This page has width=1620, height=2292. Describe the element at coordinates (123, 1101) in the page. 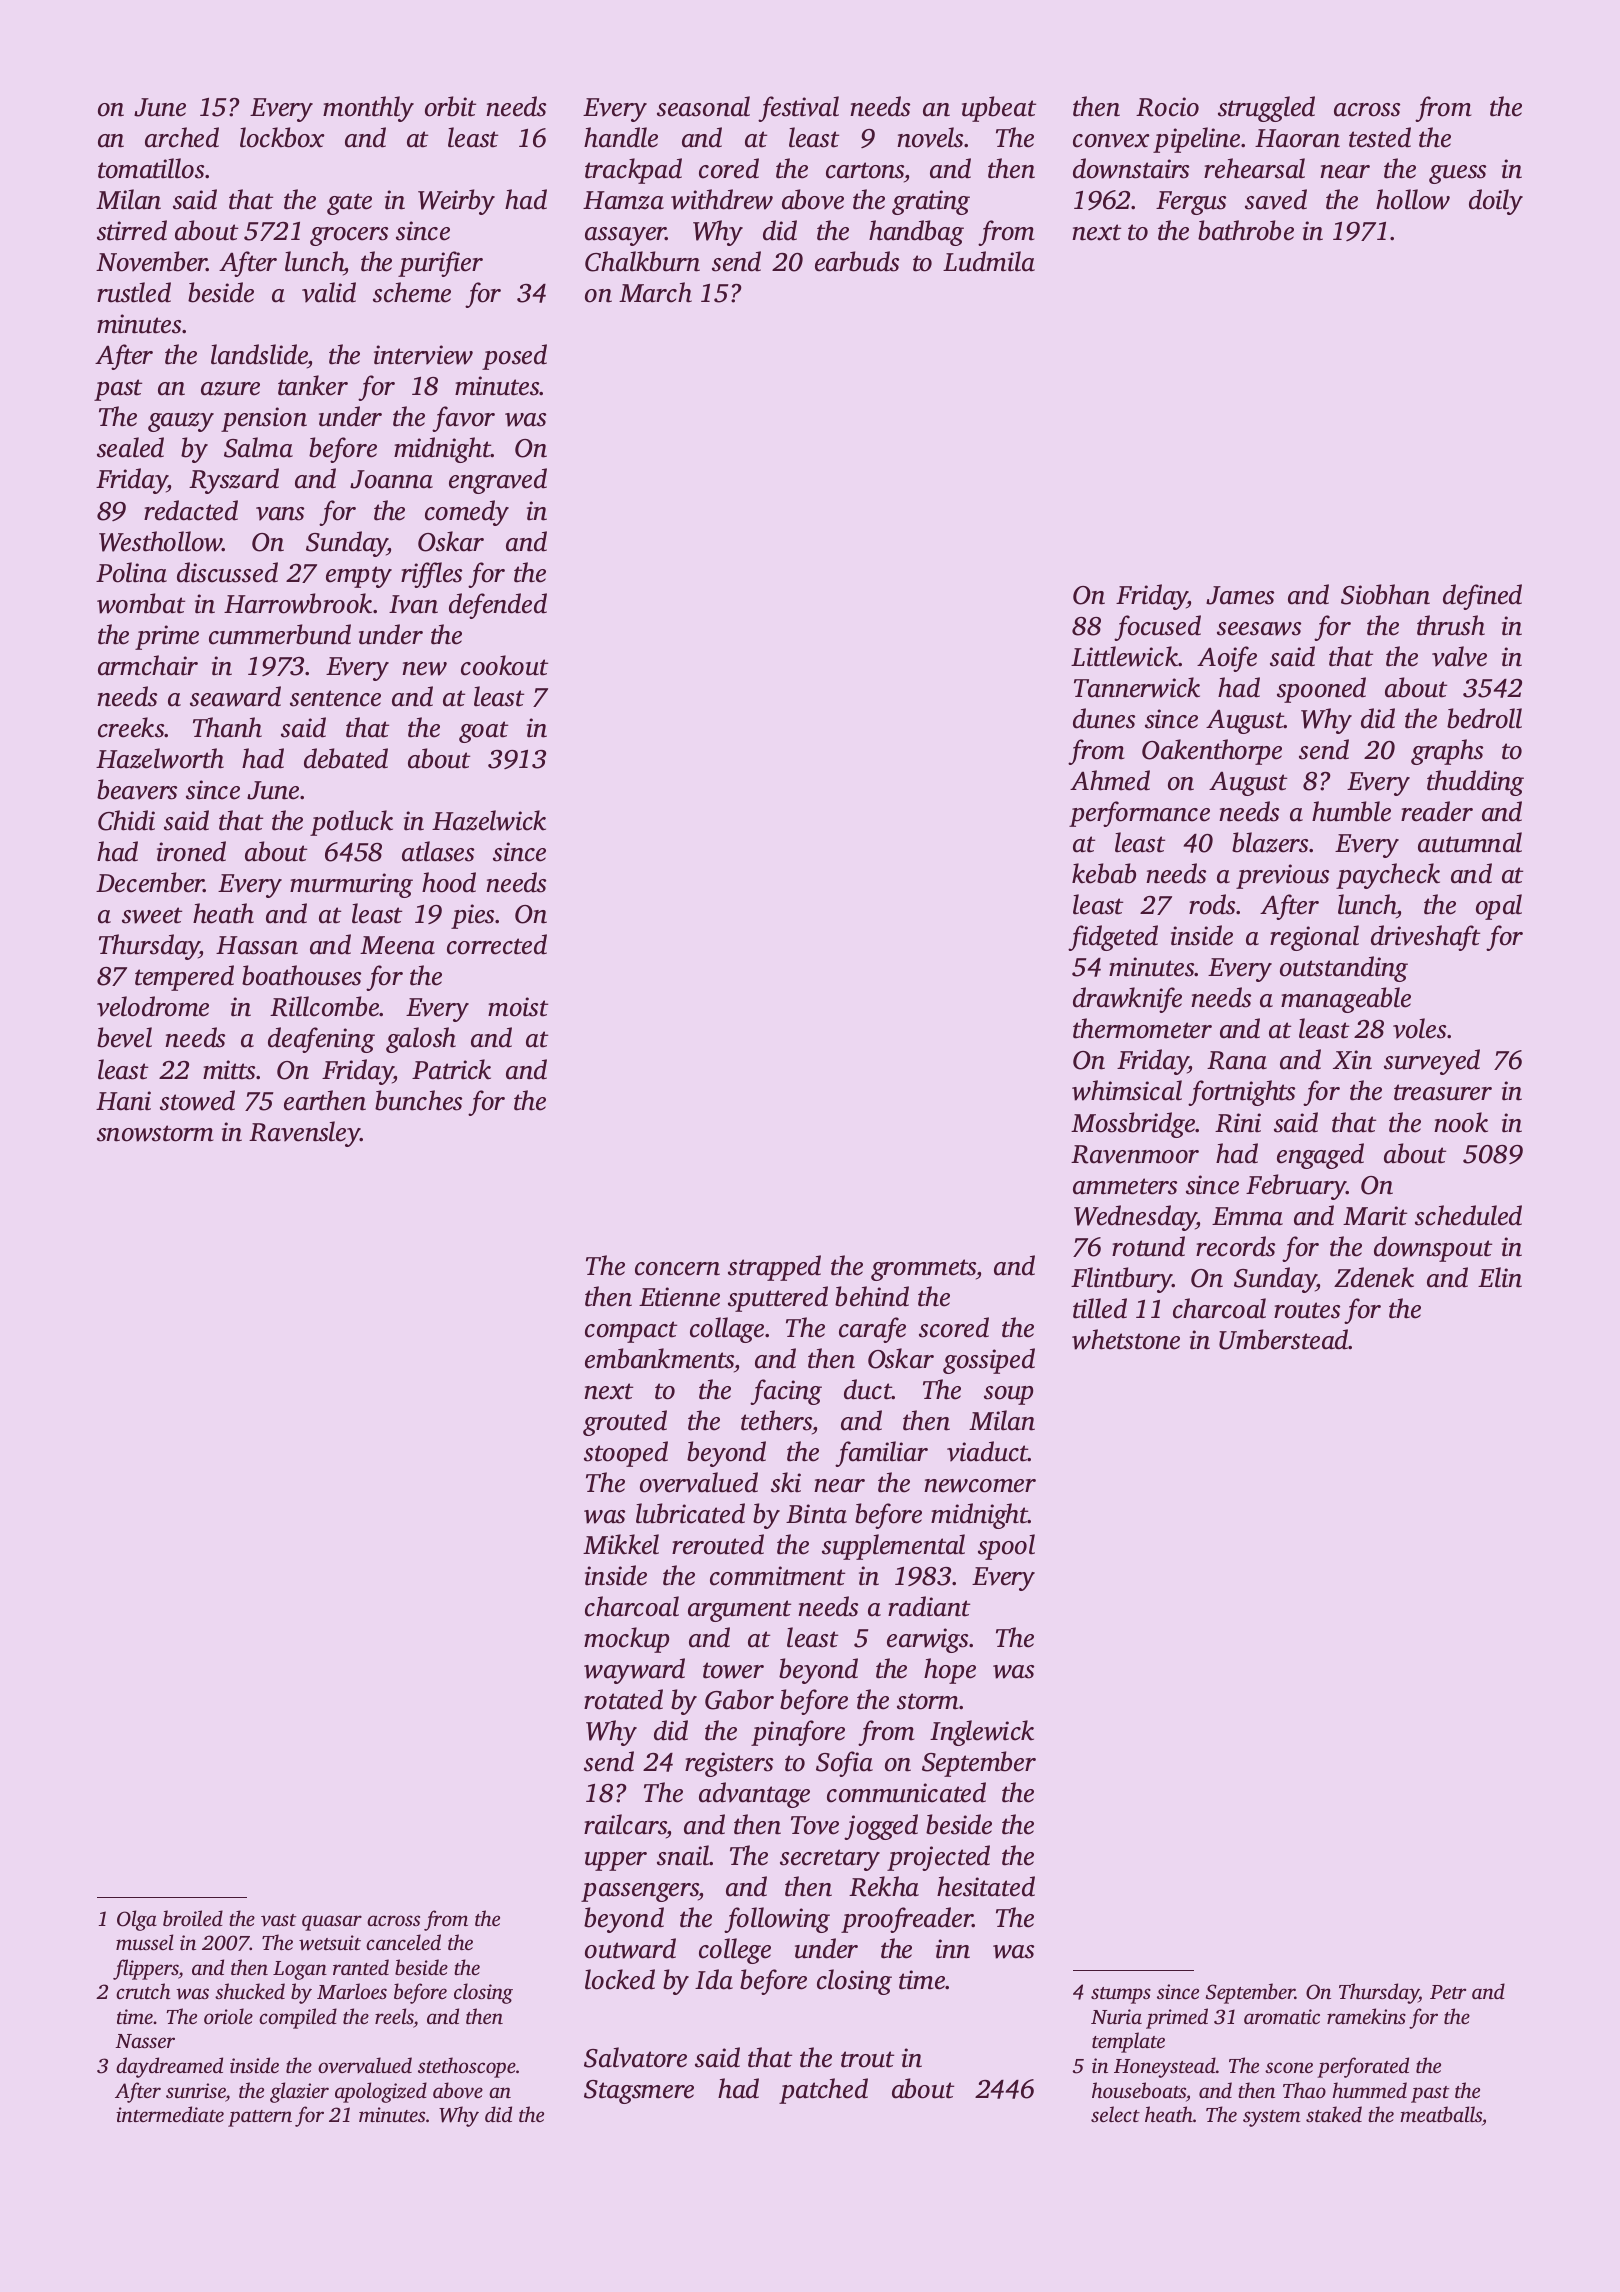

I see `Hani` at that location.
